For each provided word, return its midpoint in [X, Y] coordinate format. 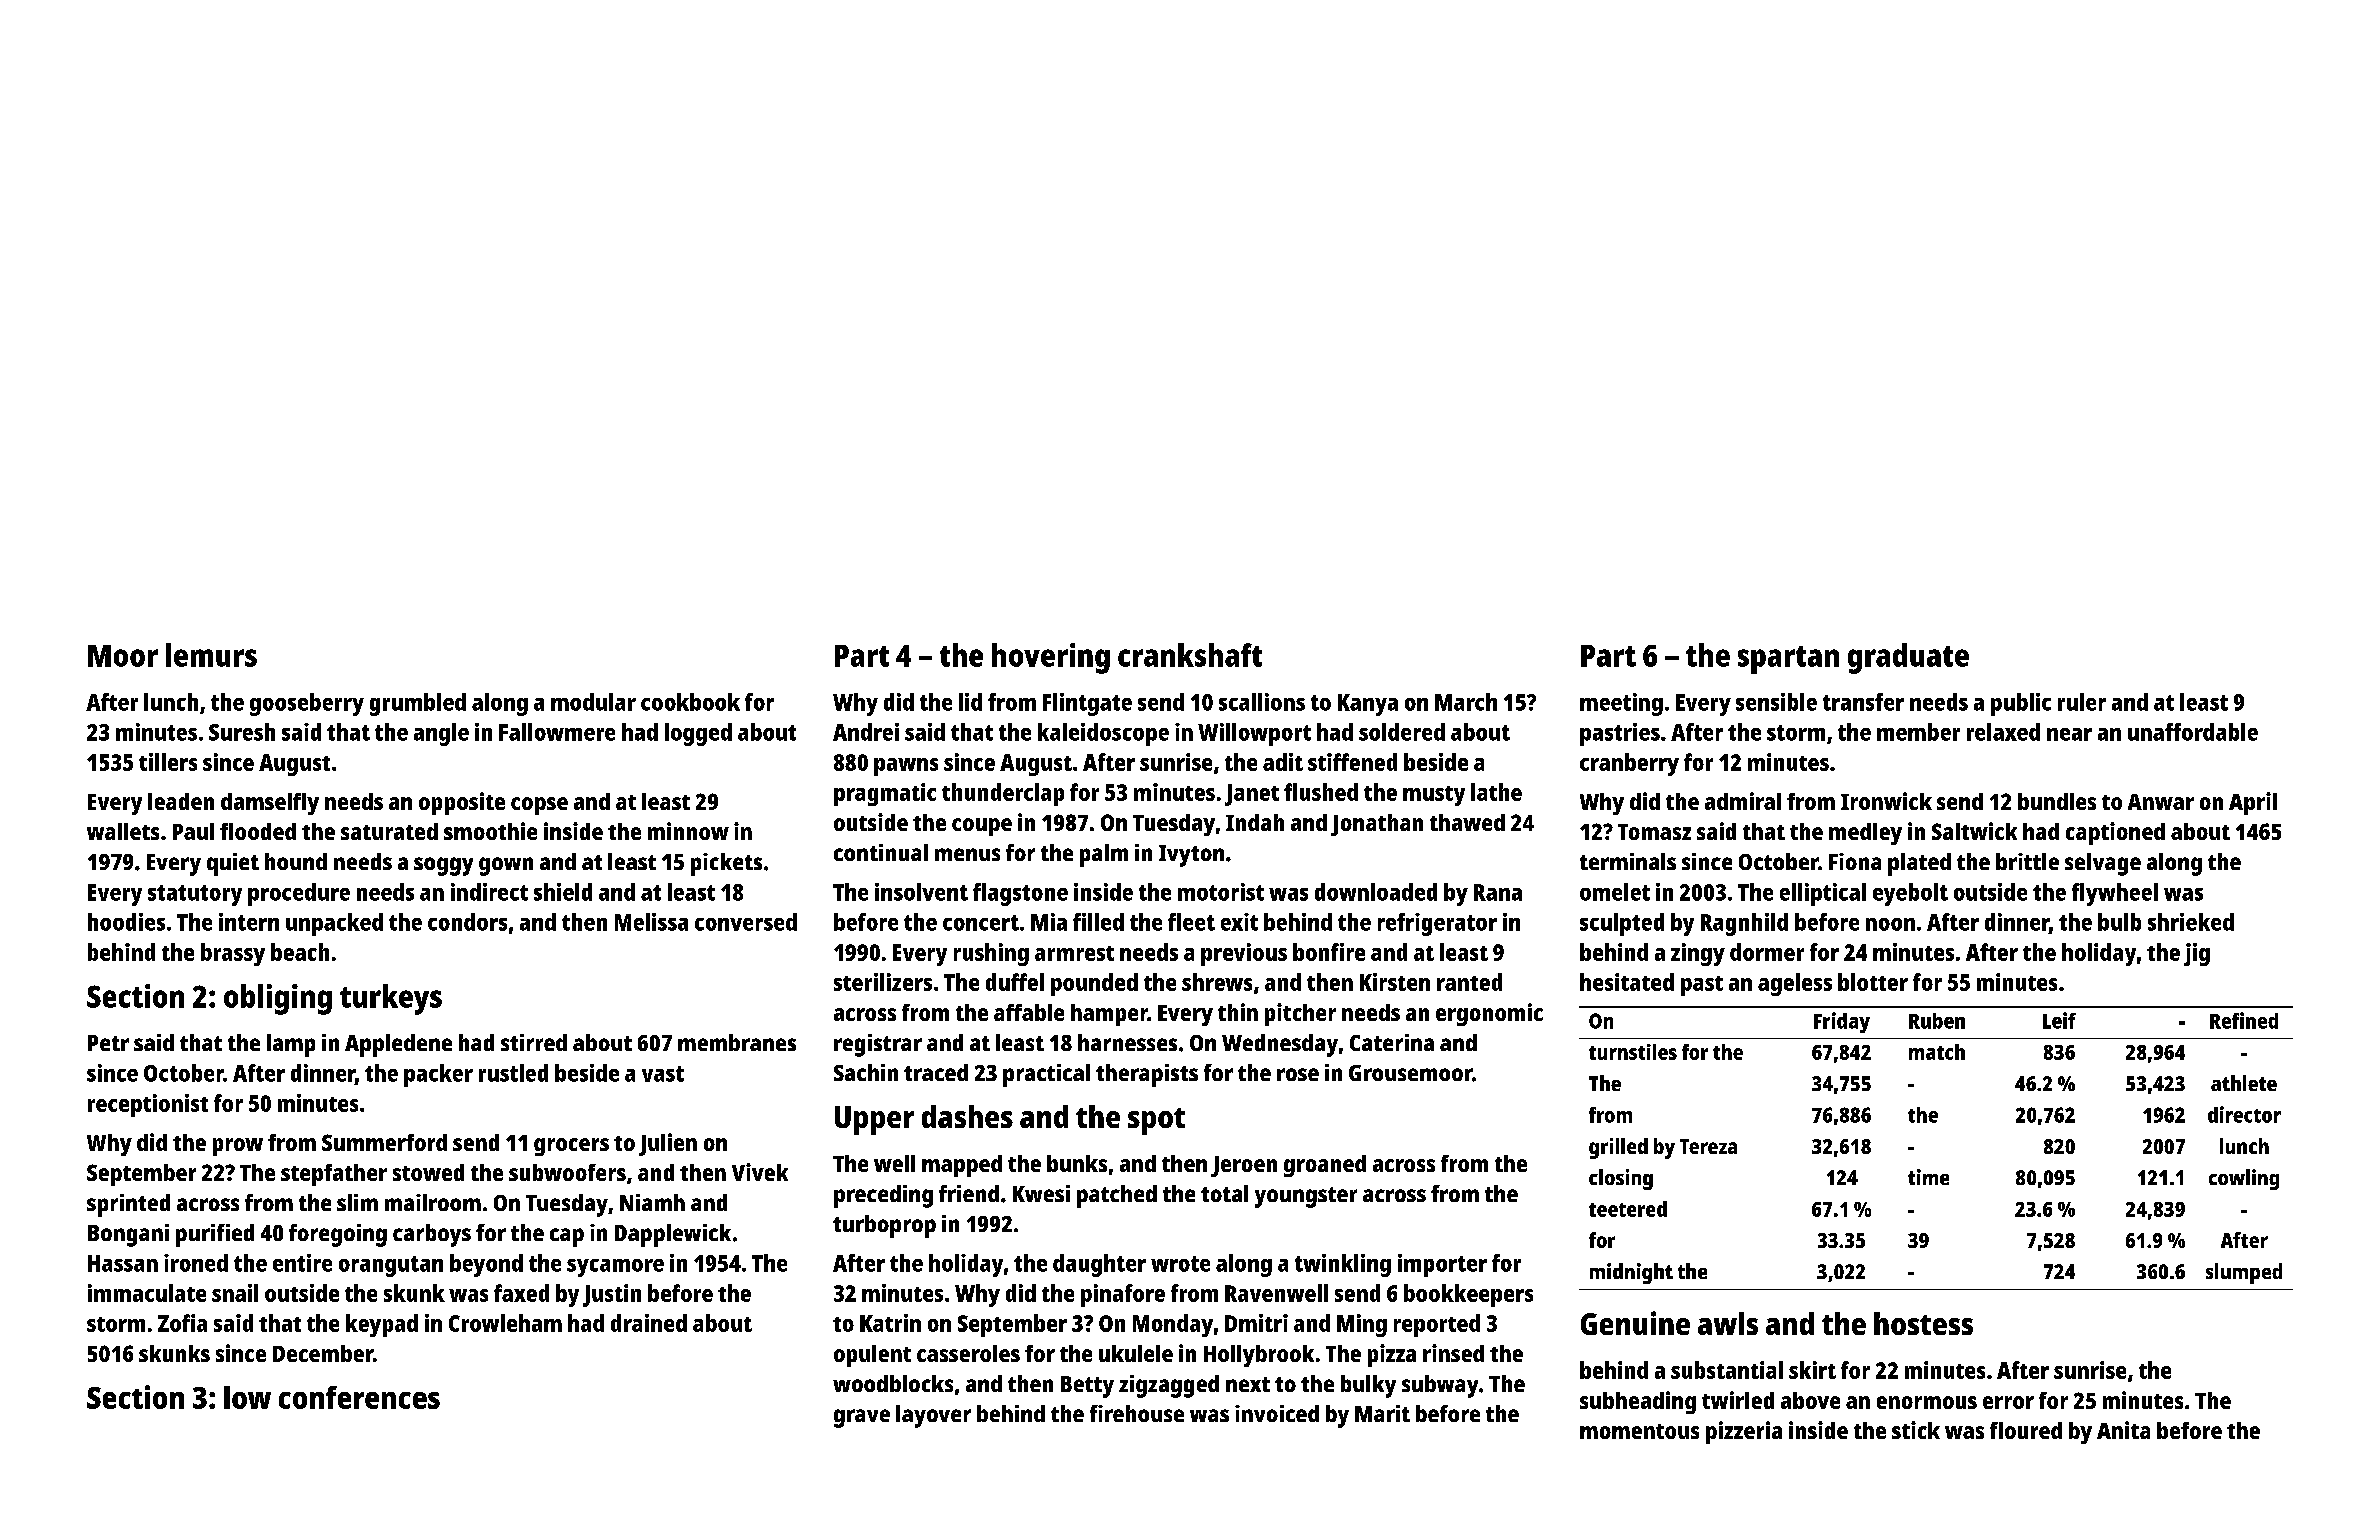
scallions [1262, 702]
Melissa [651, 922]
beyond [486, 1265]
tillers [168, 762]
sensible [1776, 702]
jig [2197, 954]
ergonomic [1489, 1014]
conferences [359, 1397]
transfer [1863, 702]
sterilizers [883, 982]
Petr [108, 1043]
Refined [2244, 1020]
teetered [1628, 1209]
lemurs [211, 655]
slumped [2244, 1273]
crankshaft [1190, 655]
